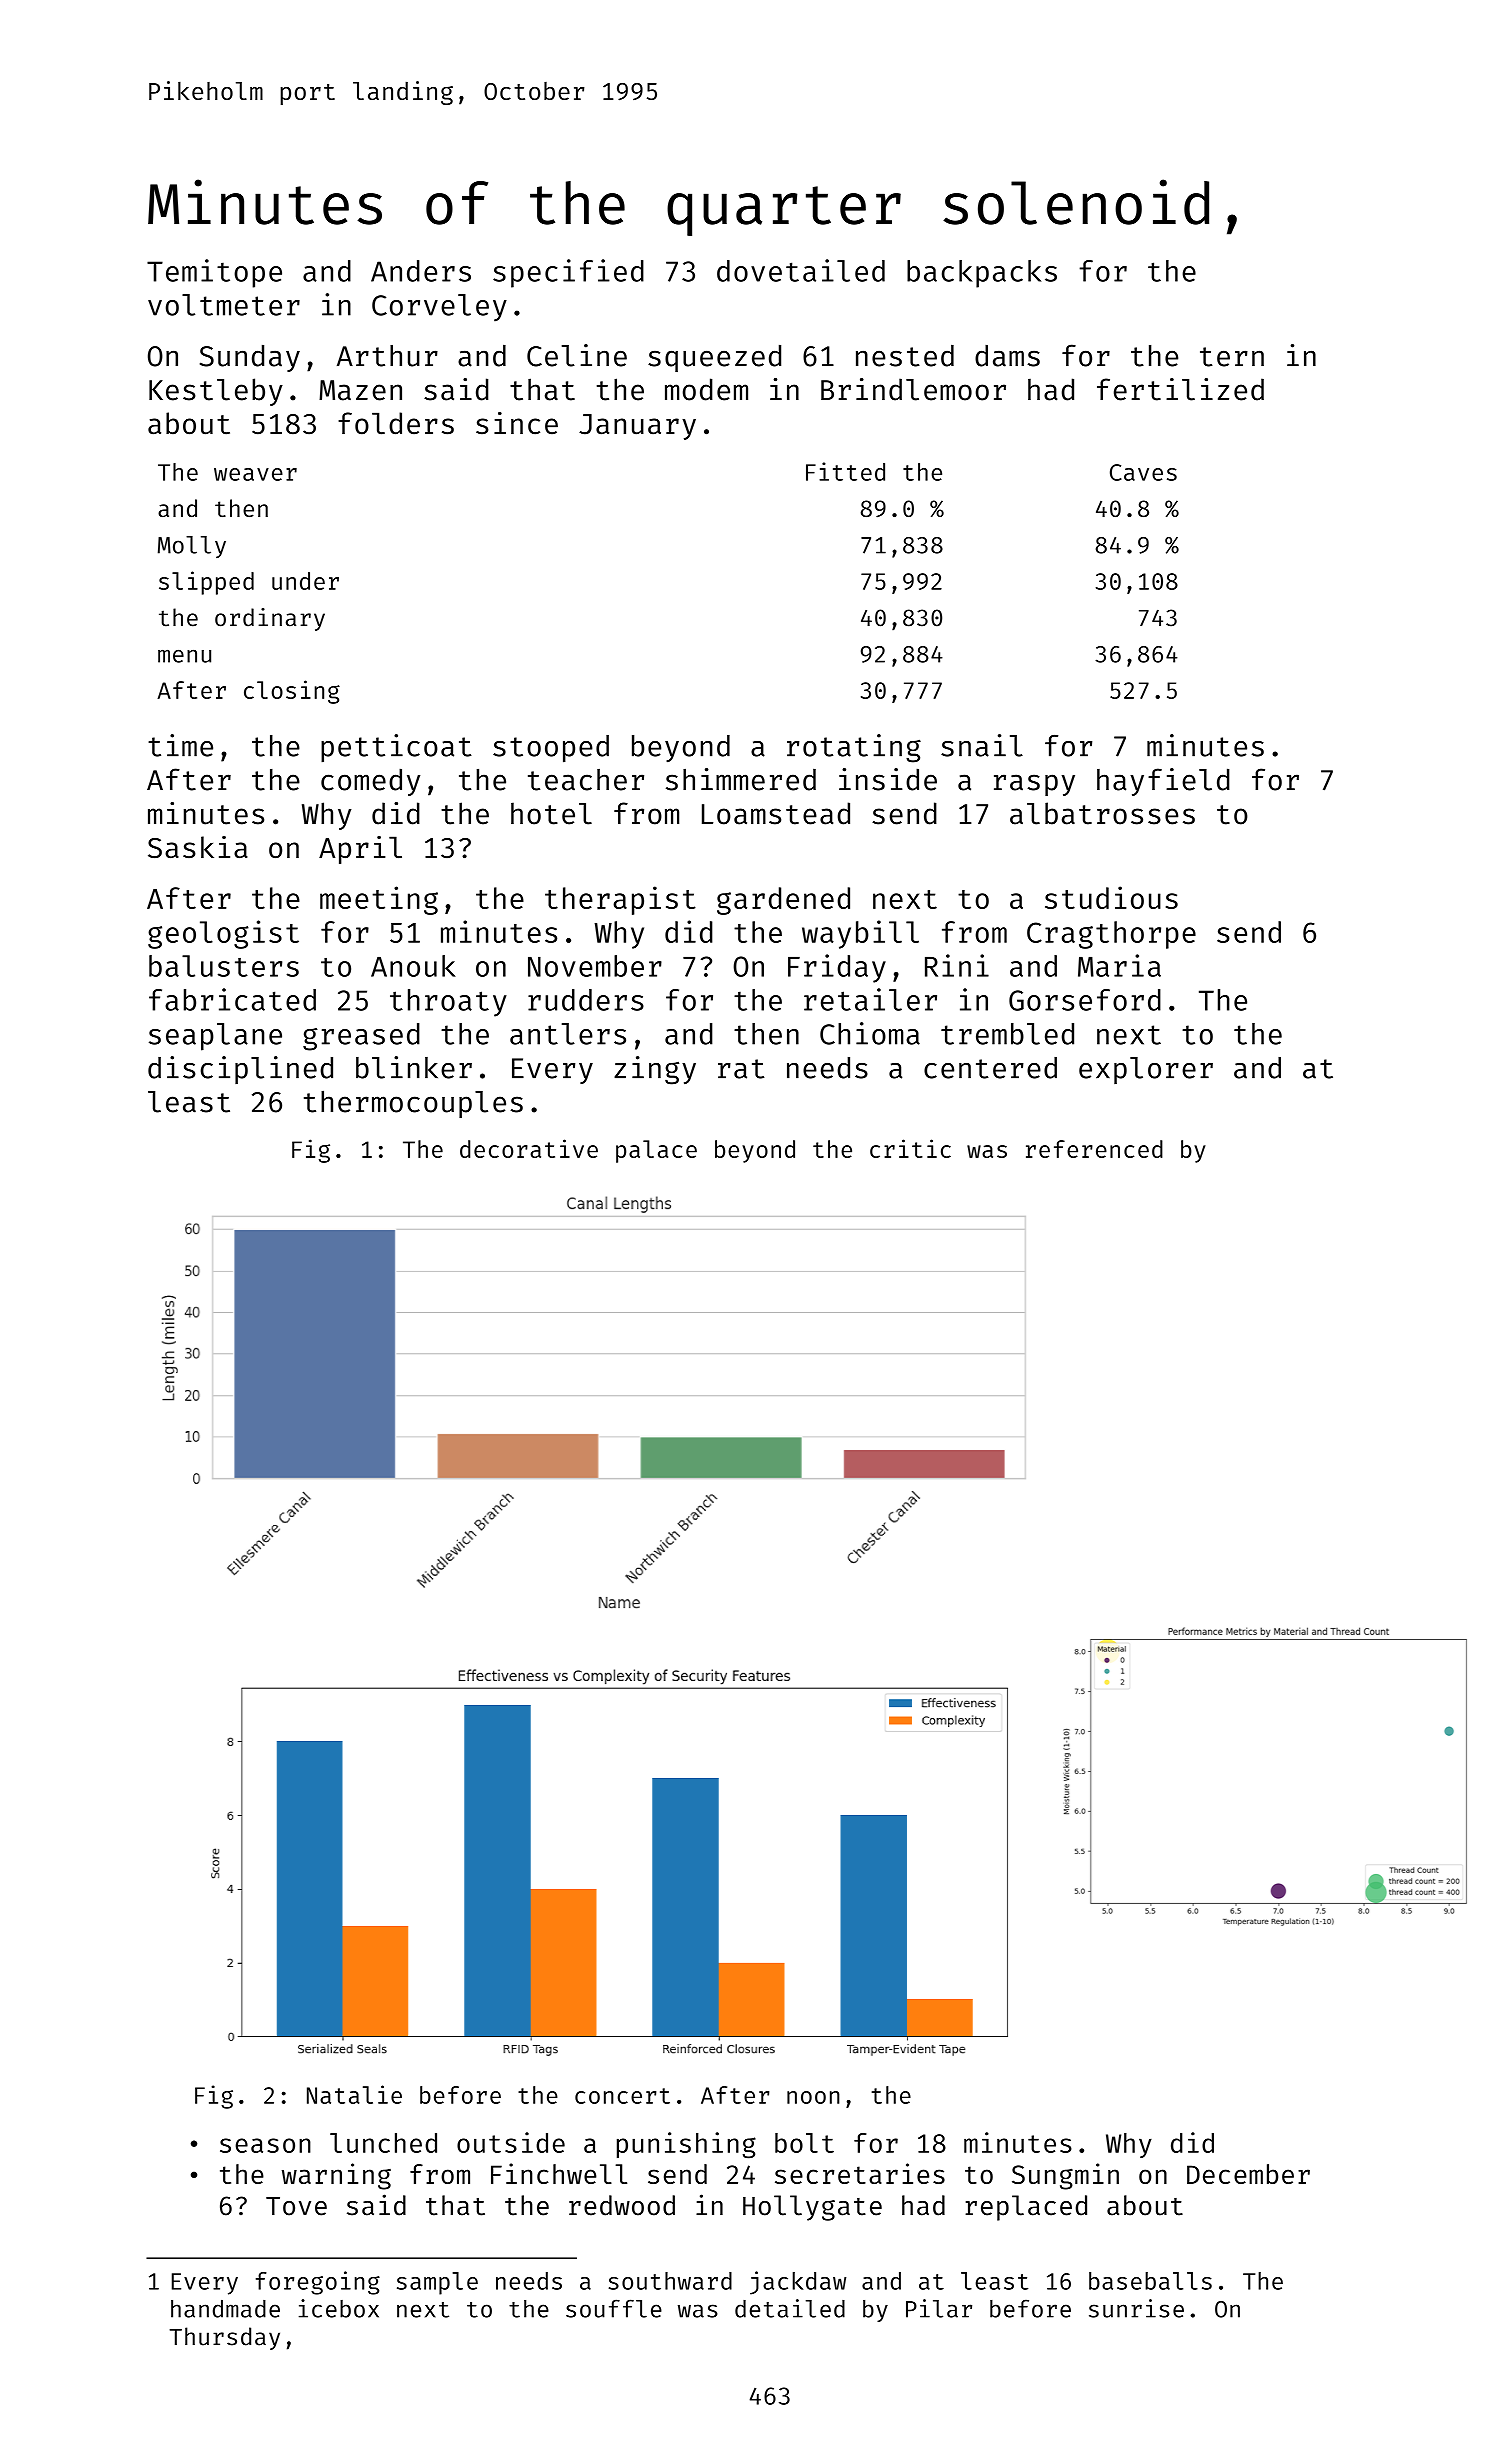 The width and height of the document is (1496, 2464). What do you see at coordinates (854, 748) in the document?
I see `rotating` at bounding box center [854, 748].
